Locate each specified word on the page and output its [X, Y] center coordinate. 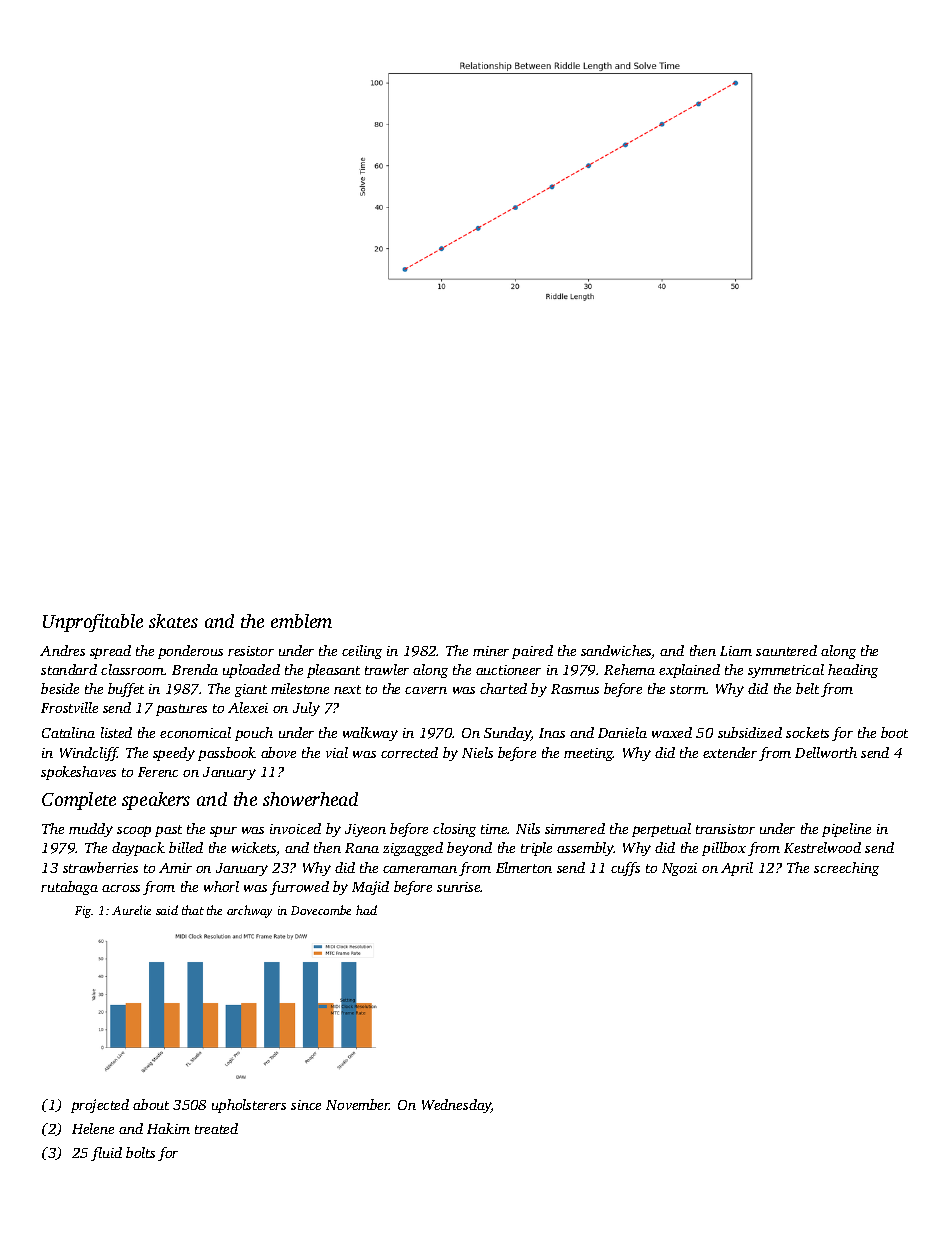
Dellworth [826, 752]
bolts [140, 1152]
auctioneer [508, 670]
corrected [409, 752]
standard [69, 669]
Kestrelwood [822, 847]
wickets [254, 847]
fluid [106, 1154]
